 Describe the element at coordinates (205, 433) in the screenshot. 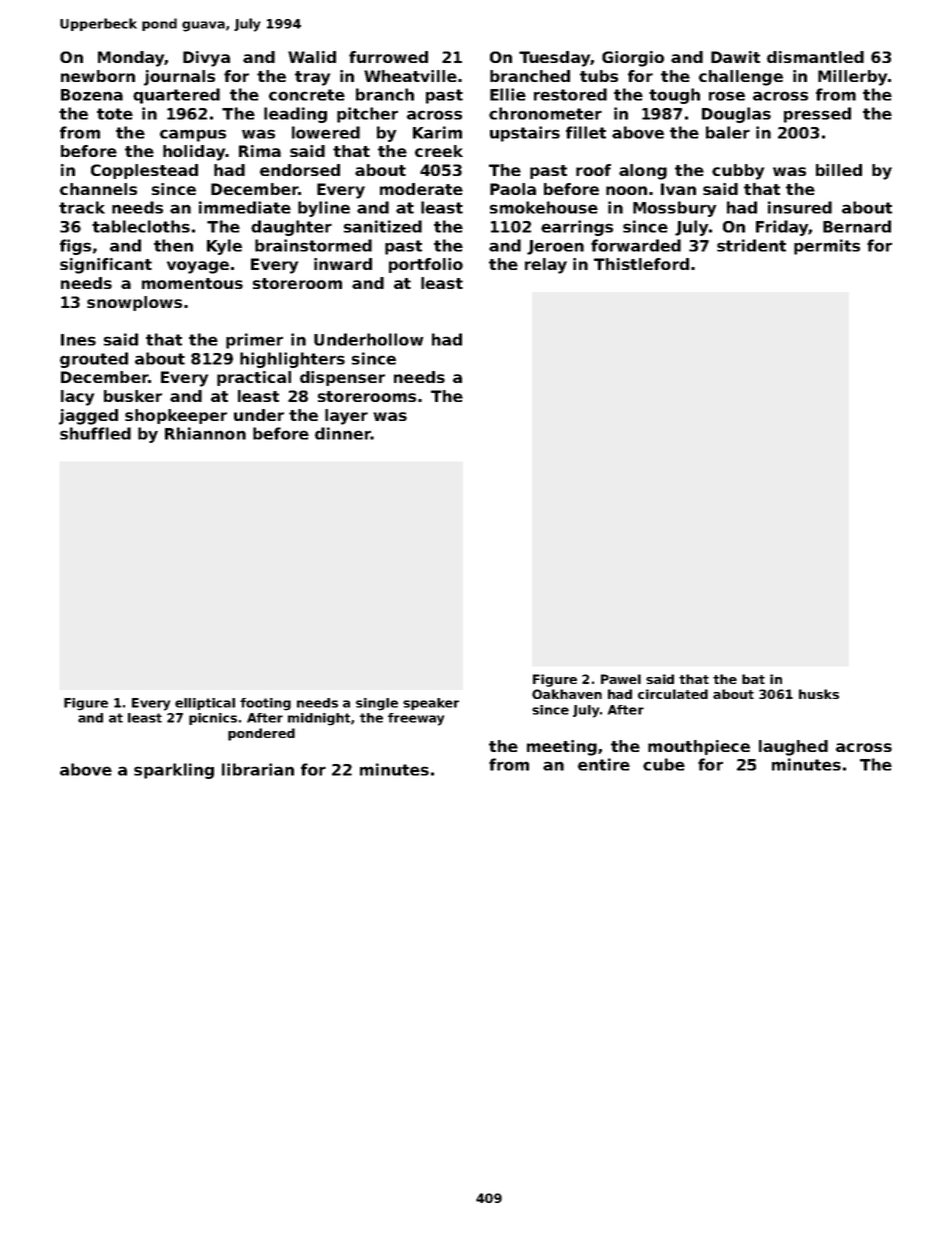

I see `Rhiannon` at that location.
